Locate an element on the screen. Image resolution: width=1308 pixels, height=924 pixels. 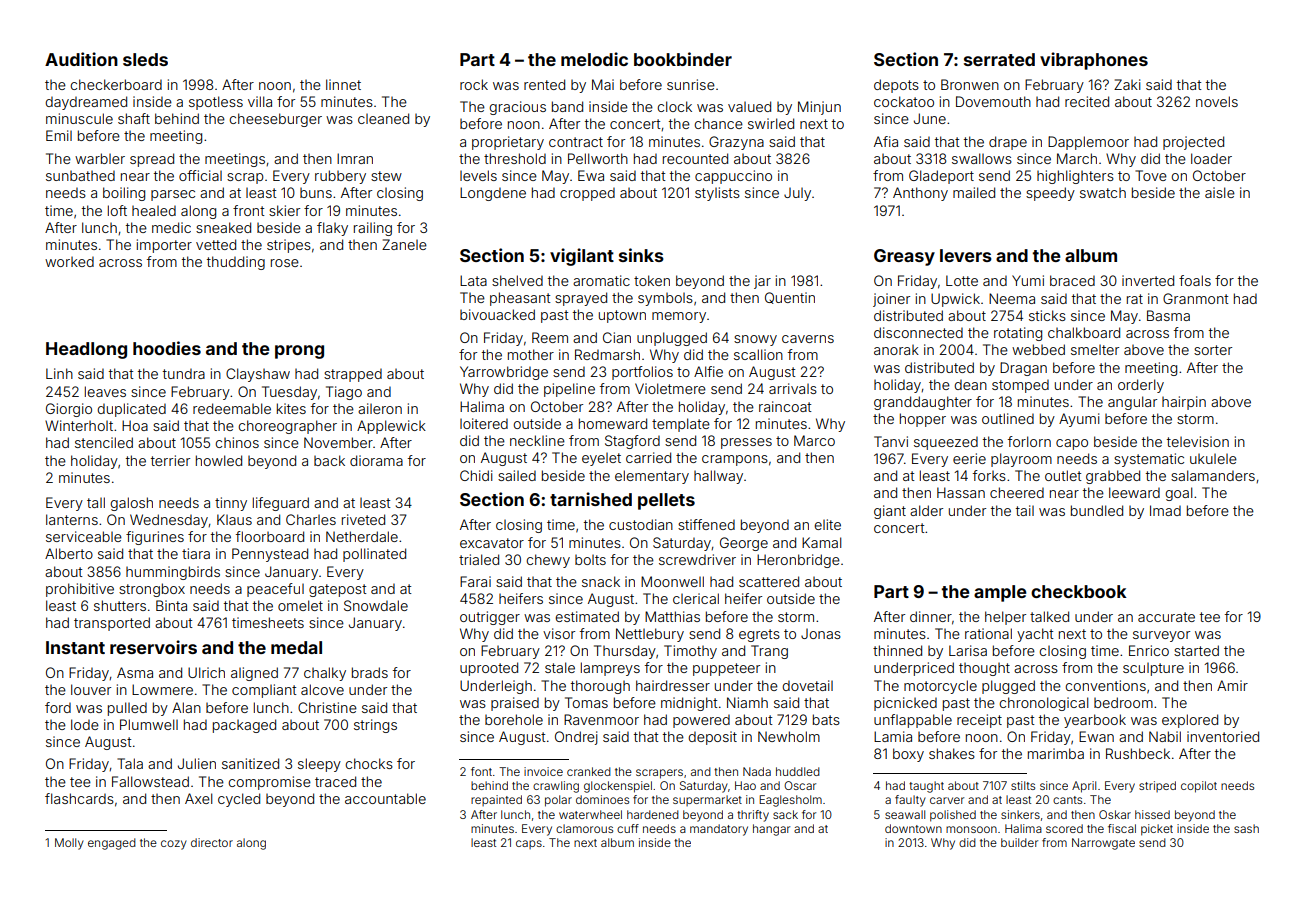
lifeguard is located at coordinates (281, 504).
